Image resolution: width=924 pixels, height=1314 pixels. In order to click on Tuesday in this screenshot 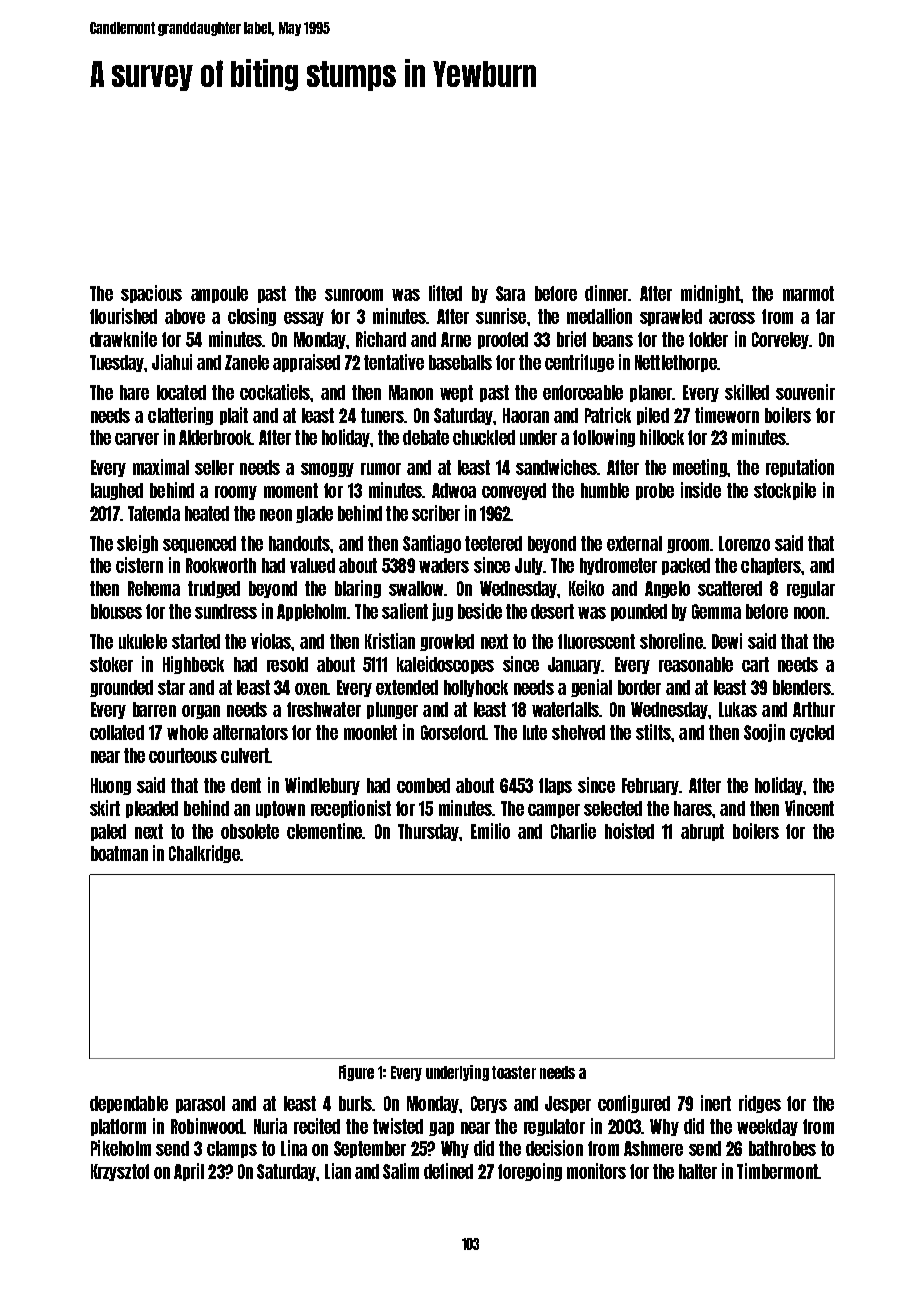, I will do `click(117, 363)`.
